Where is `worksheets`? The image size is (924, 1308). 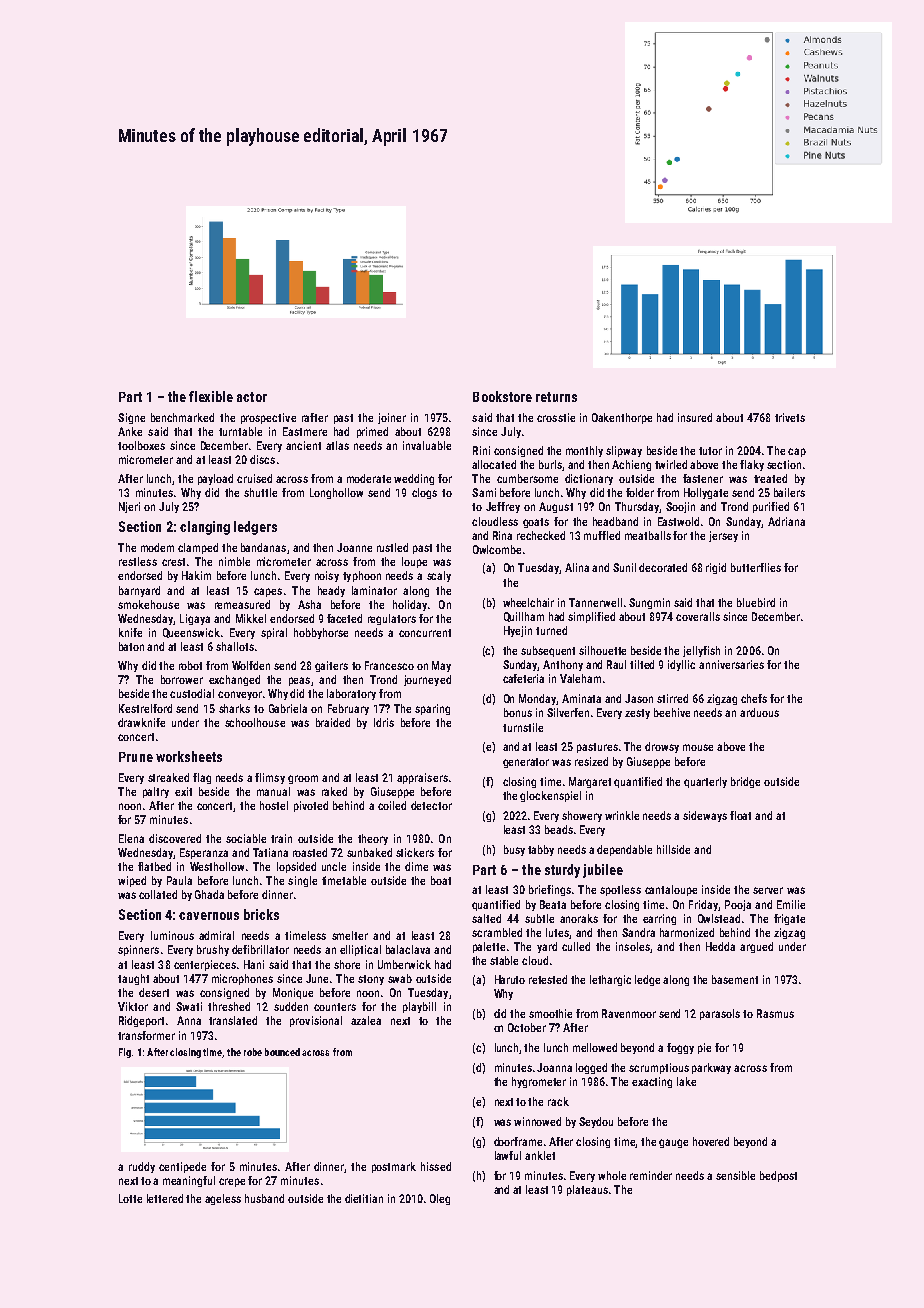 worksheets is located at coordinates (189, 756).
